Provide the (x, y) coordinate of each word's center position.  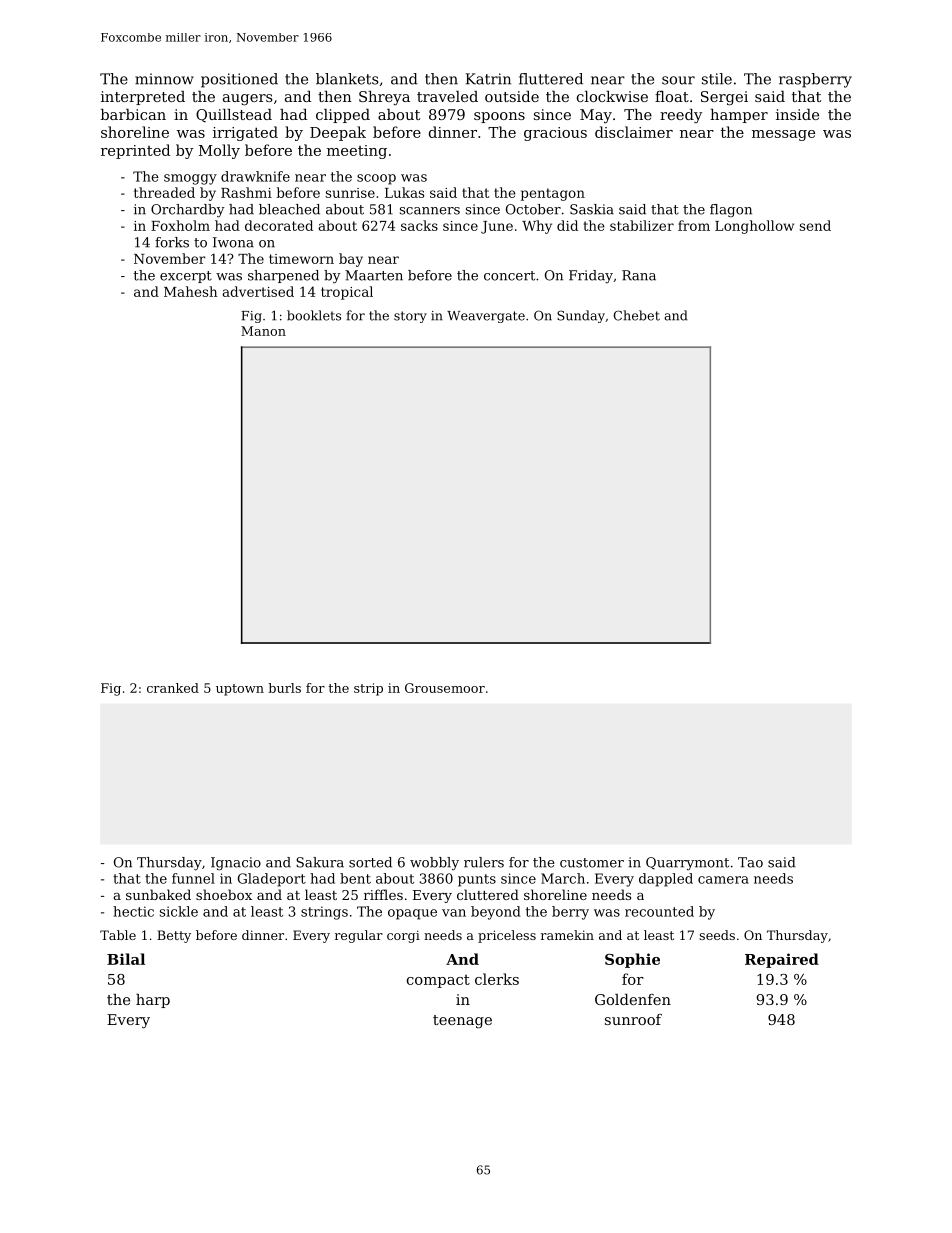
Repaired (782, 960)
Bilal (126, 959)
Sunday (581, 316)
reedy (681, 116)
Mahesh (191, 291)
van (454, 913)
